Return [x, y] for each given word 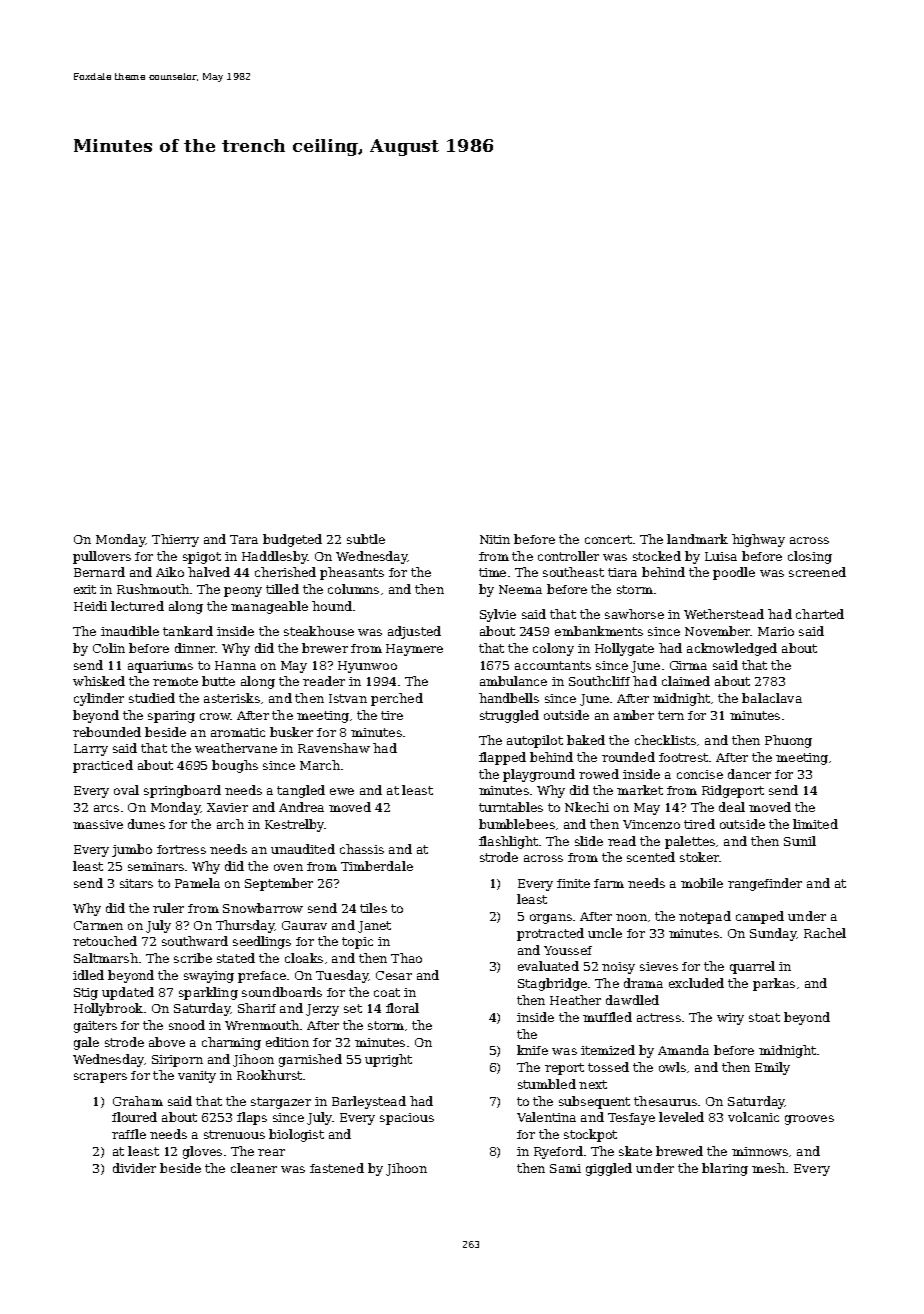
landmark [697, 539]
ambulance [513, 681]
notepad [705, 917]
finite [573, 883]
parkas [774, 984]
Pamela [197, 883]
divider [134, 1168]
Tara [244, 539]
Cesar [394, 975]
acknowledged [732, 649]
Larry [91, 750]
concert [608, 539]
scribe [193, 958]
